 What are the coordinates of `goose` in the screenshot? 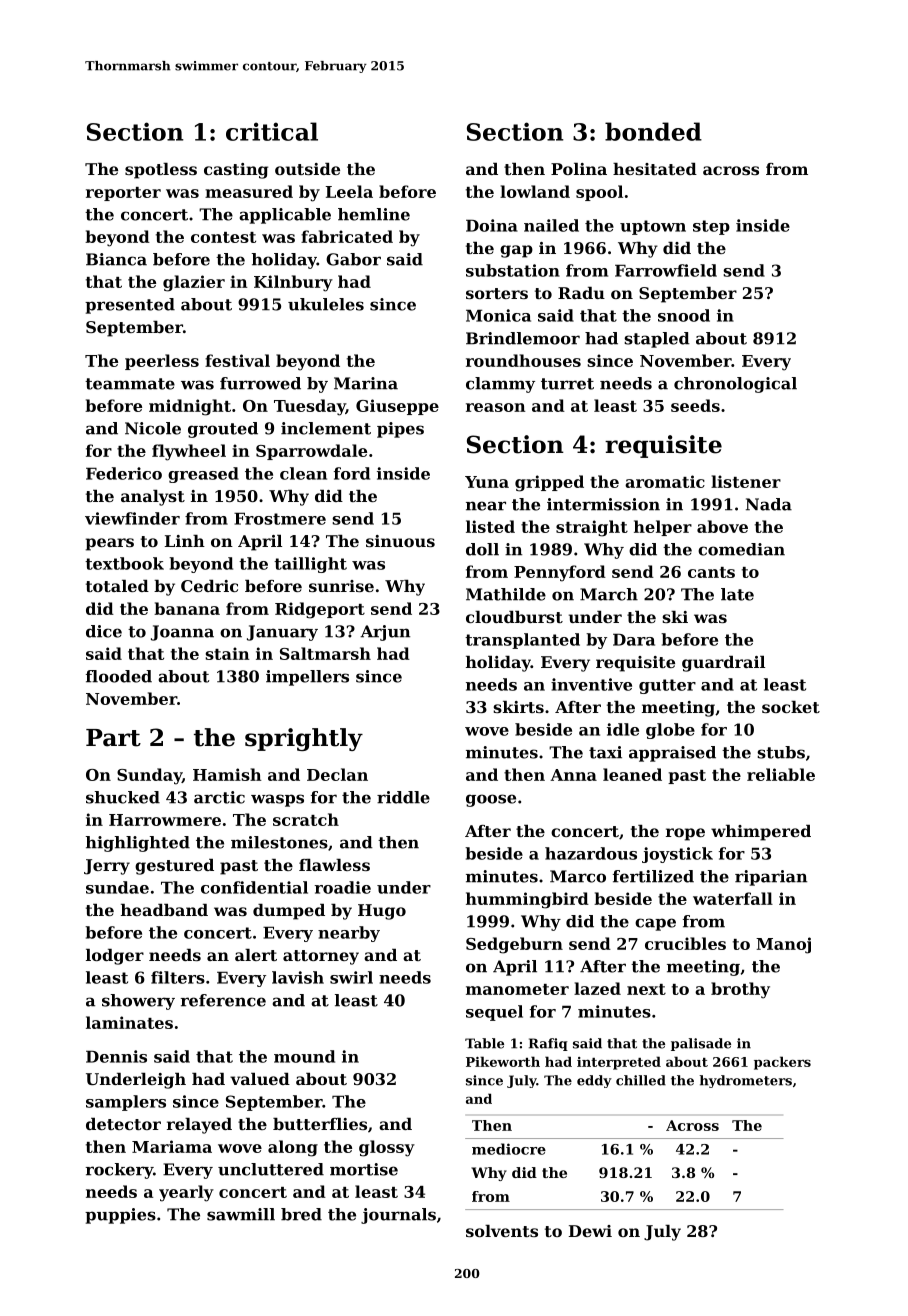 It's located at (491, 800).
